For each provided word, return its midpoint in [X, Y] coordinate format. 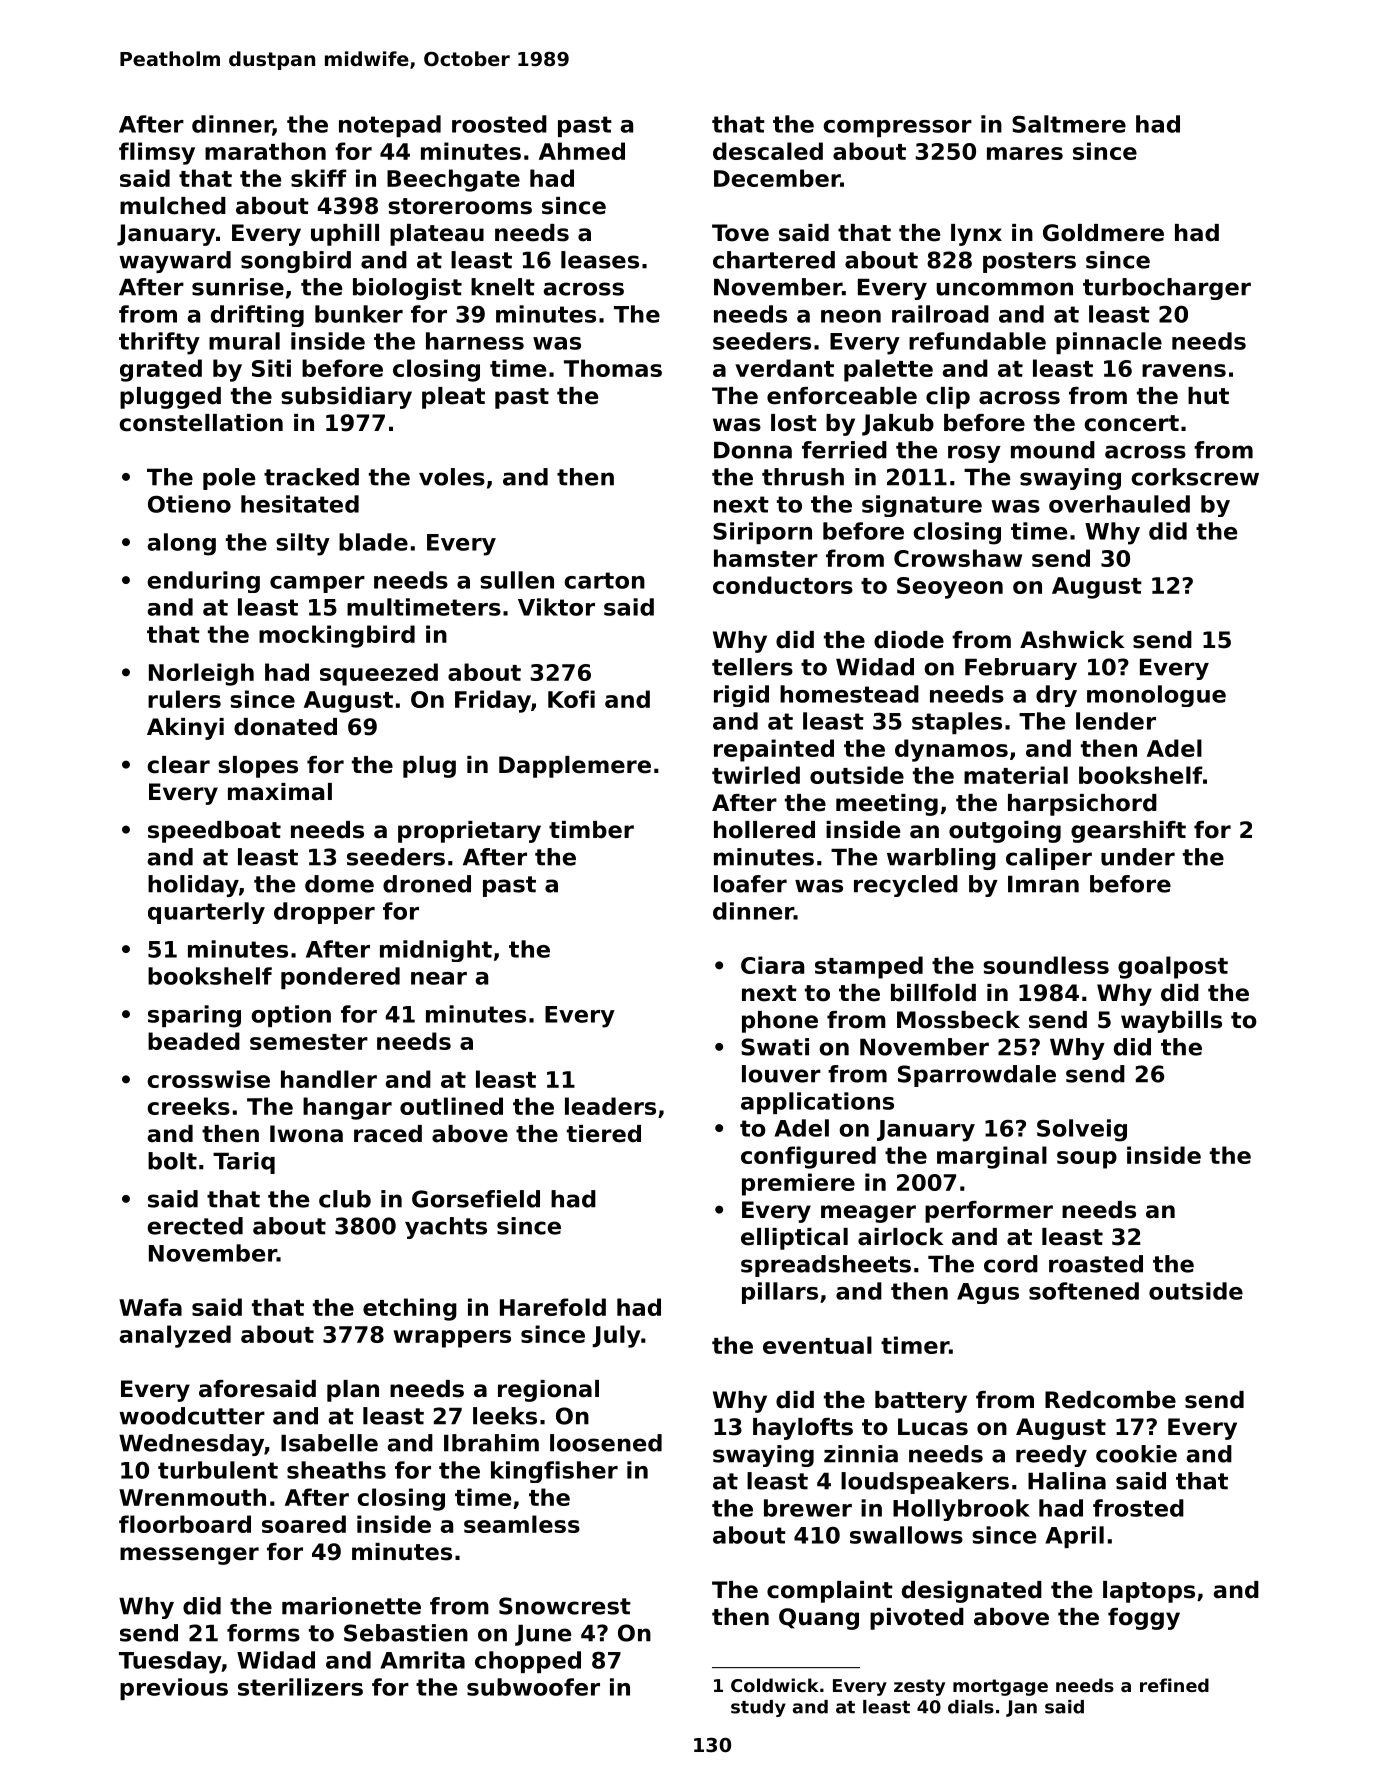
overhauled [1119, 504]
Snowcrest [565, 1606]
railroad [940, 314]
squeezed [379, 674]
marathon [265, 151]
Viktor [556, 607]
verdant [784, 368]
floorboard [185, 1524]
